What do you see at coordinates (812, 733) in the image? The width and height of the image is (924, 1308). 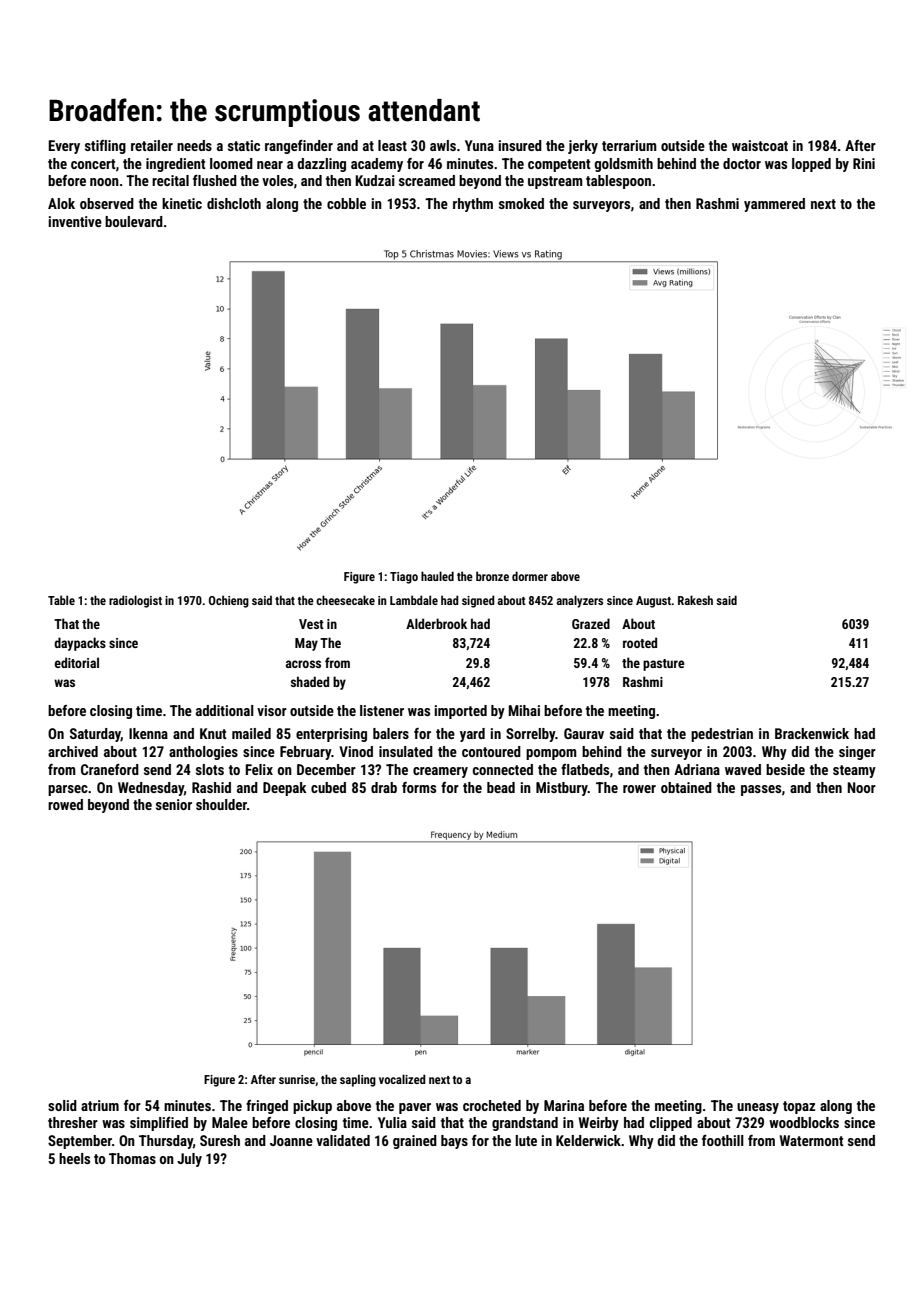 I see `Brackenwick` at bounding box center [812, 733].
